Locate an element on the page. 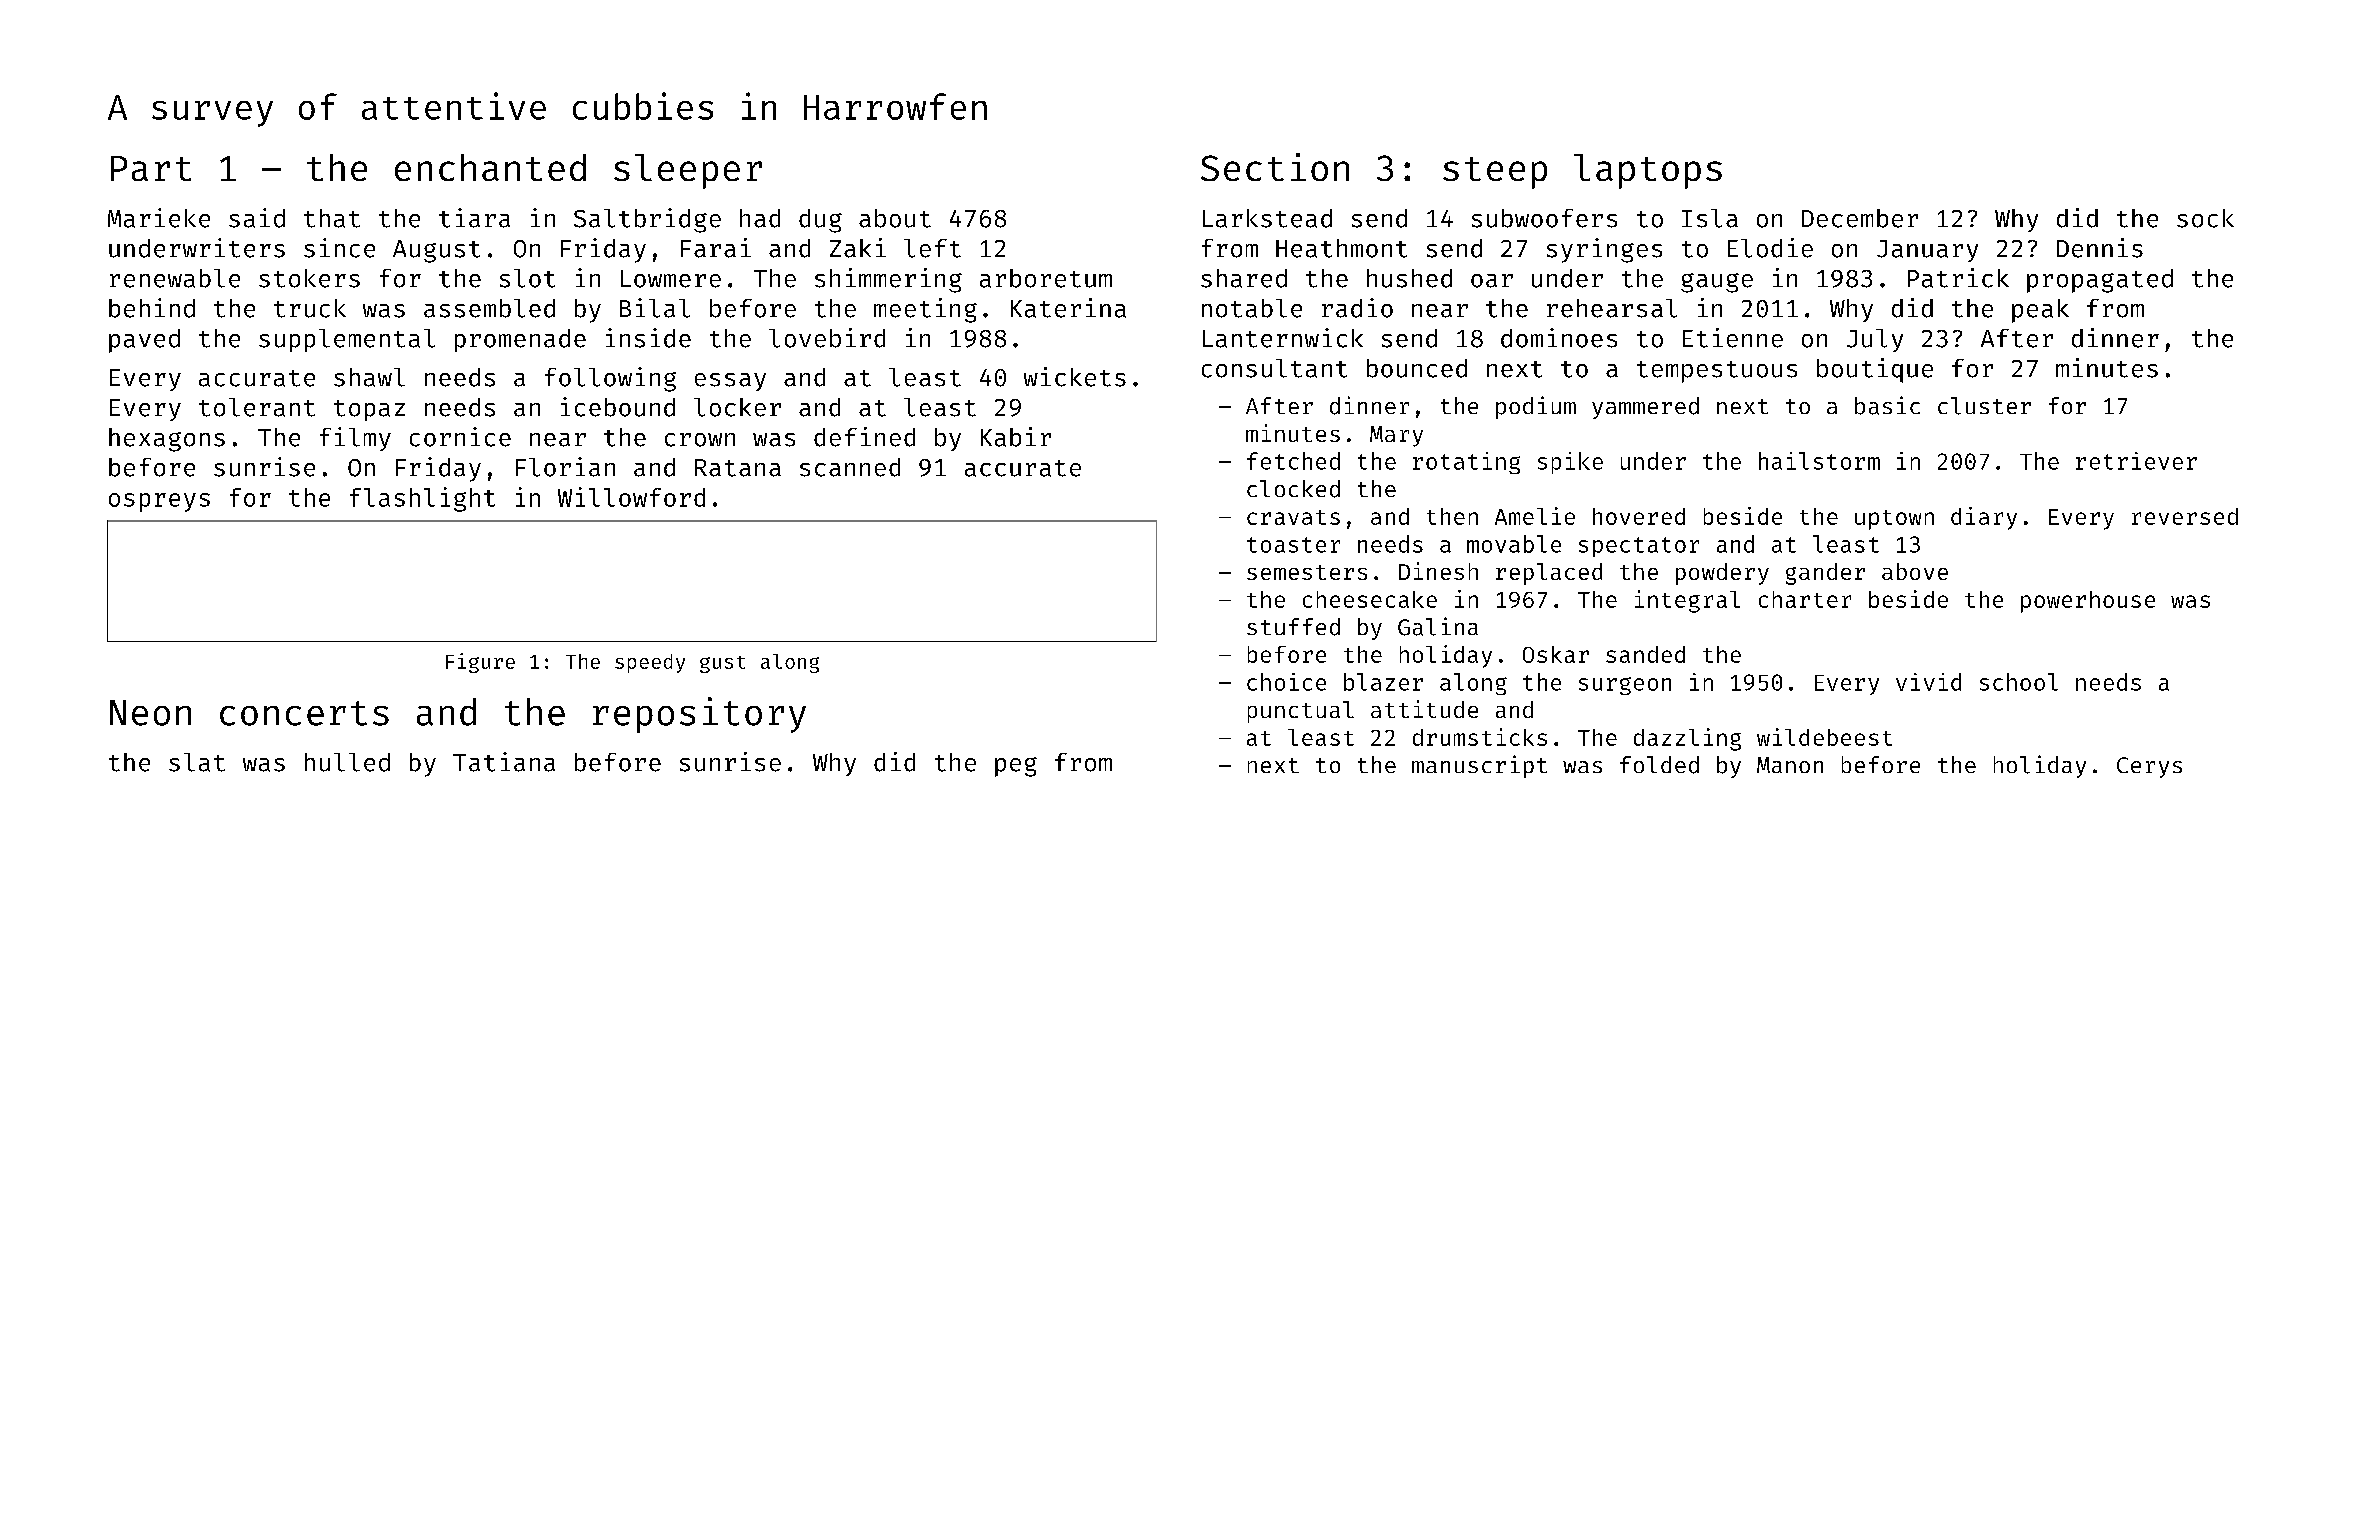 Image resolution: width=2356 pixels, height=1524 pixels. concerts is located at coordinates (304, 713).
